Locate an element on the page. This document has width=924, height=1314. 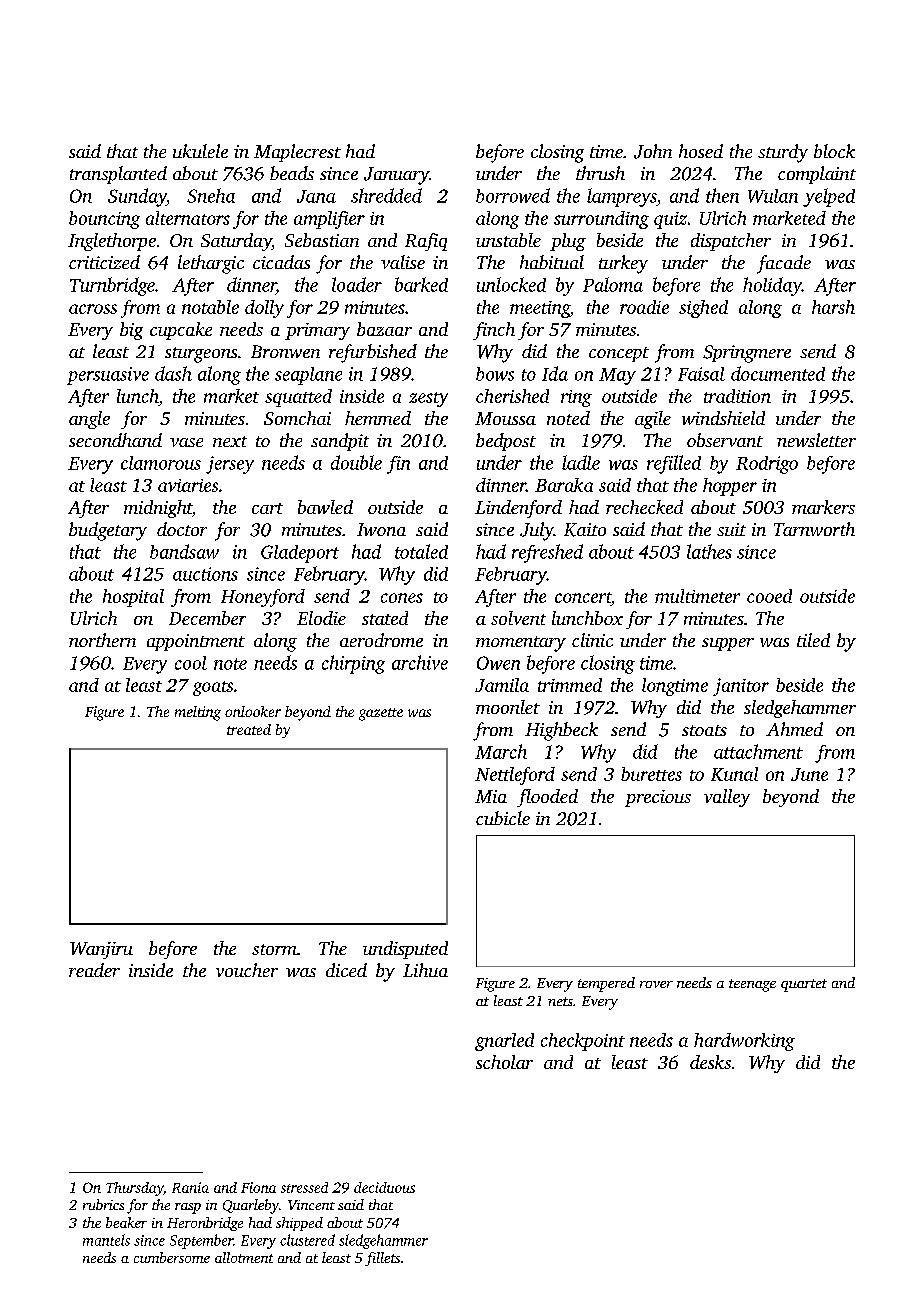
hardworking is located at coordinates (744, 1042).
